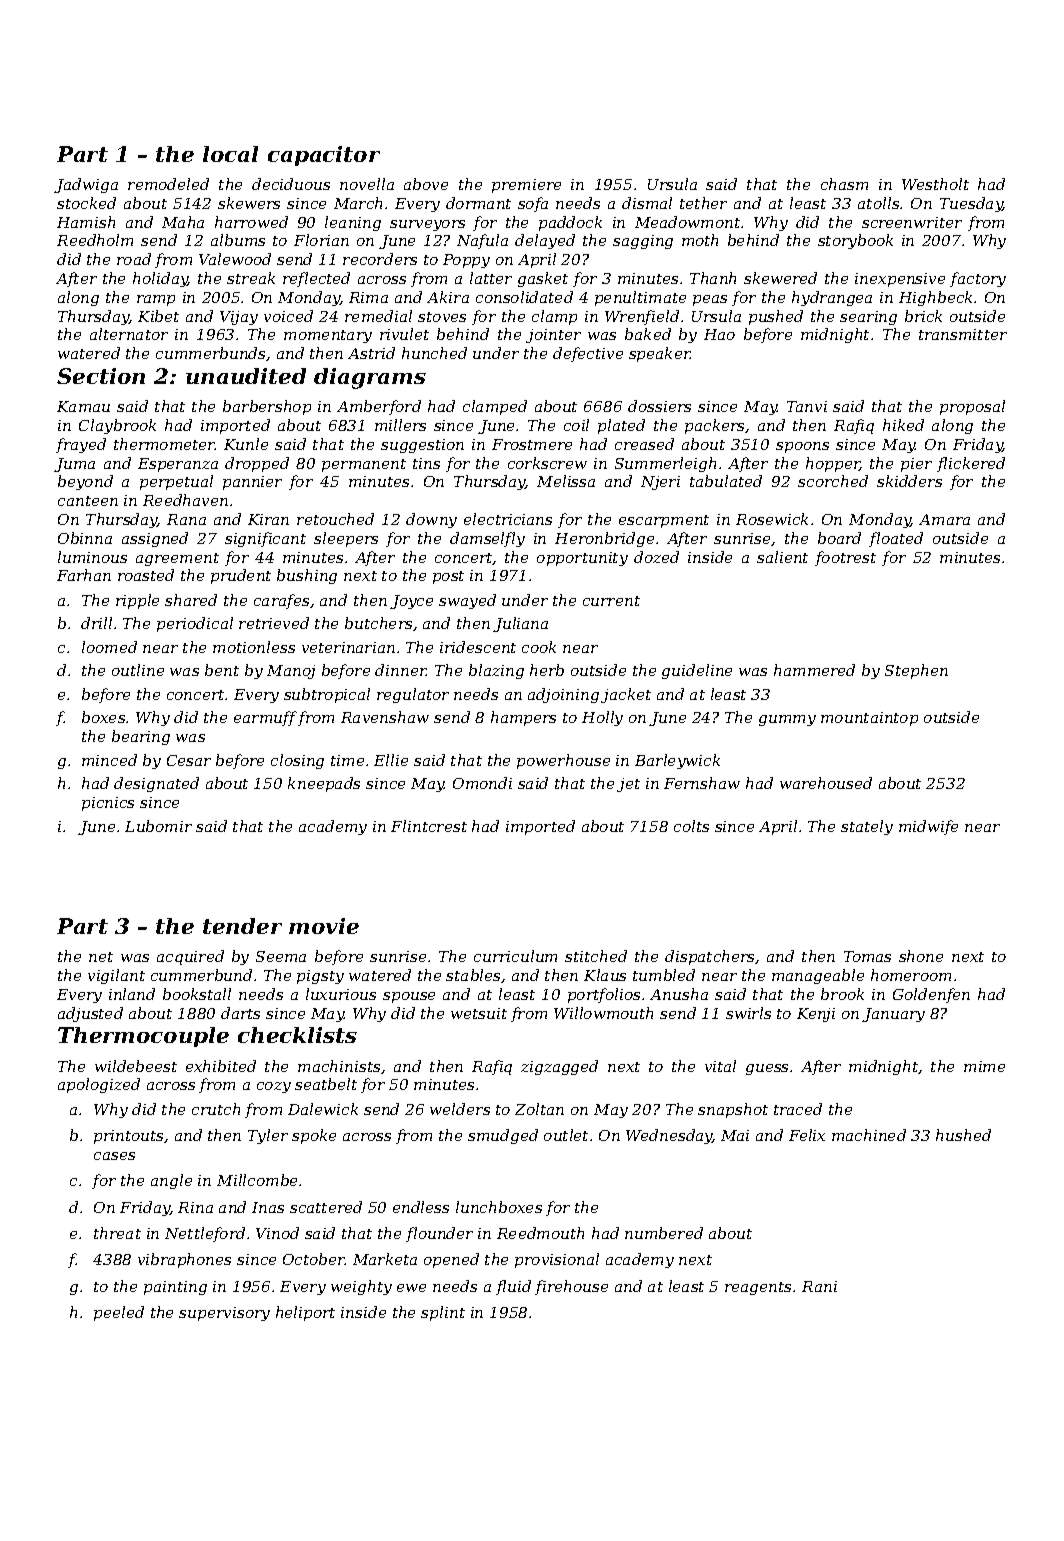 The height and width of the screenshot is (1541, 1064). I want to click on inexpensive, so click(900, 280).
